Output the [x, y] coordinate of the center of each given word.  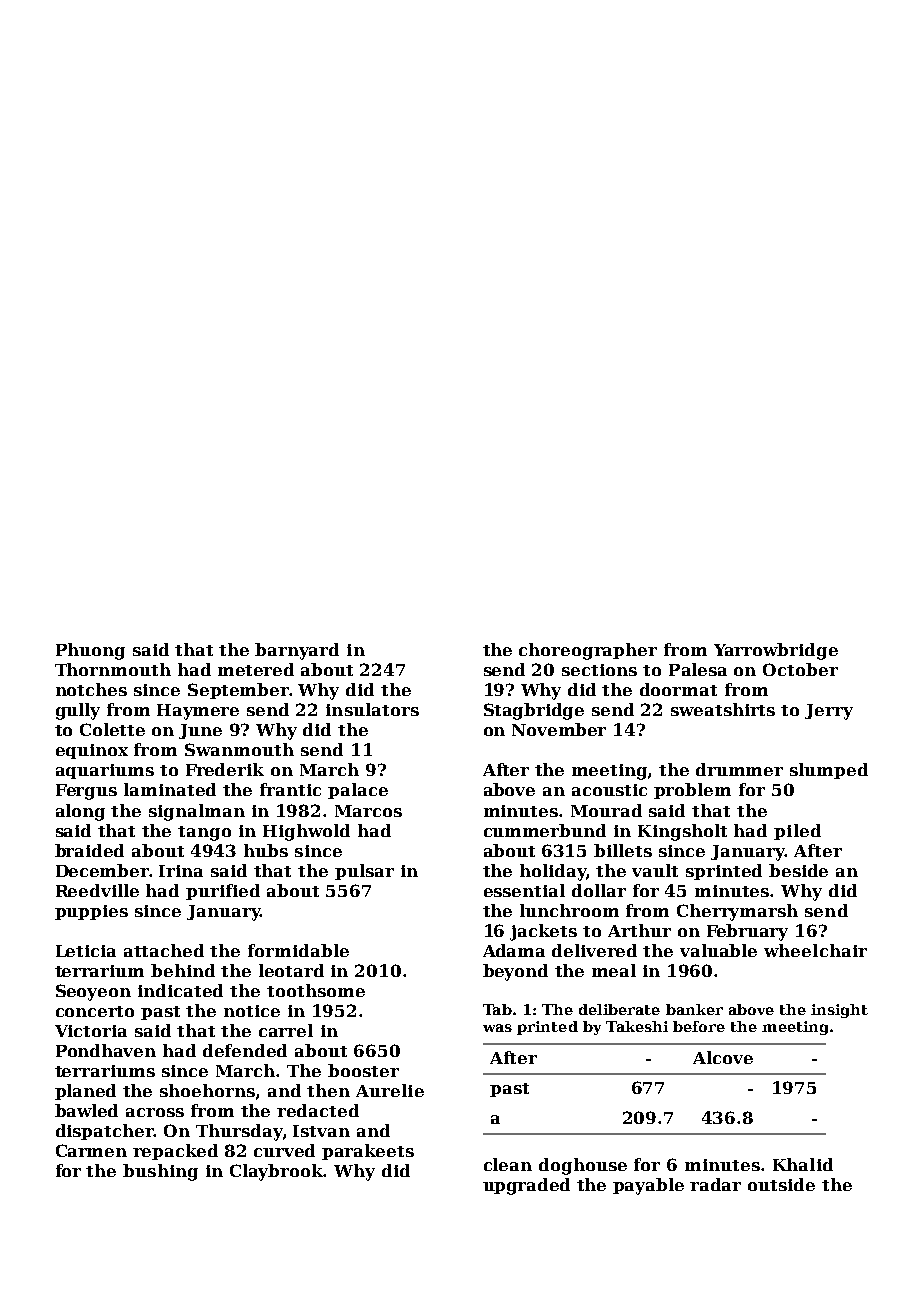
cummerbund [545, 830]
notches [91, 689]
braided [89, 850]
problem [692, 791]
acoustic [609, 790]
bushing [160, 1172]
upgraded [526, 1186]
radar [715, 1184]
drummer [739, 769]
